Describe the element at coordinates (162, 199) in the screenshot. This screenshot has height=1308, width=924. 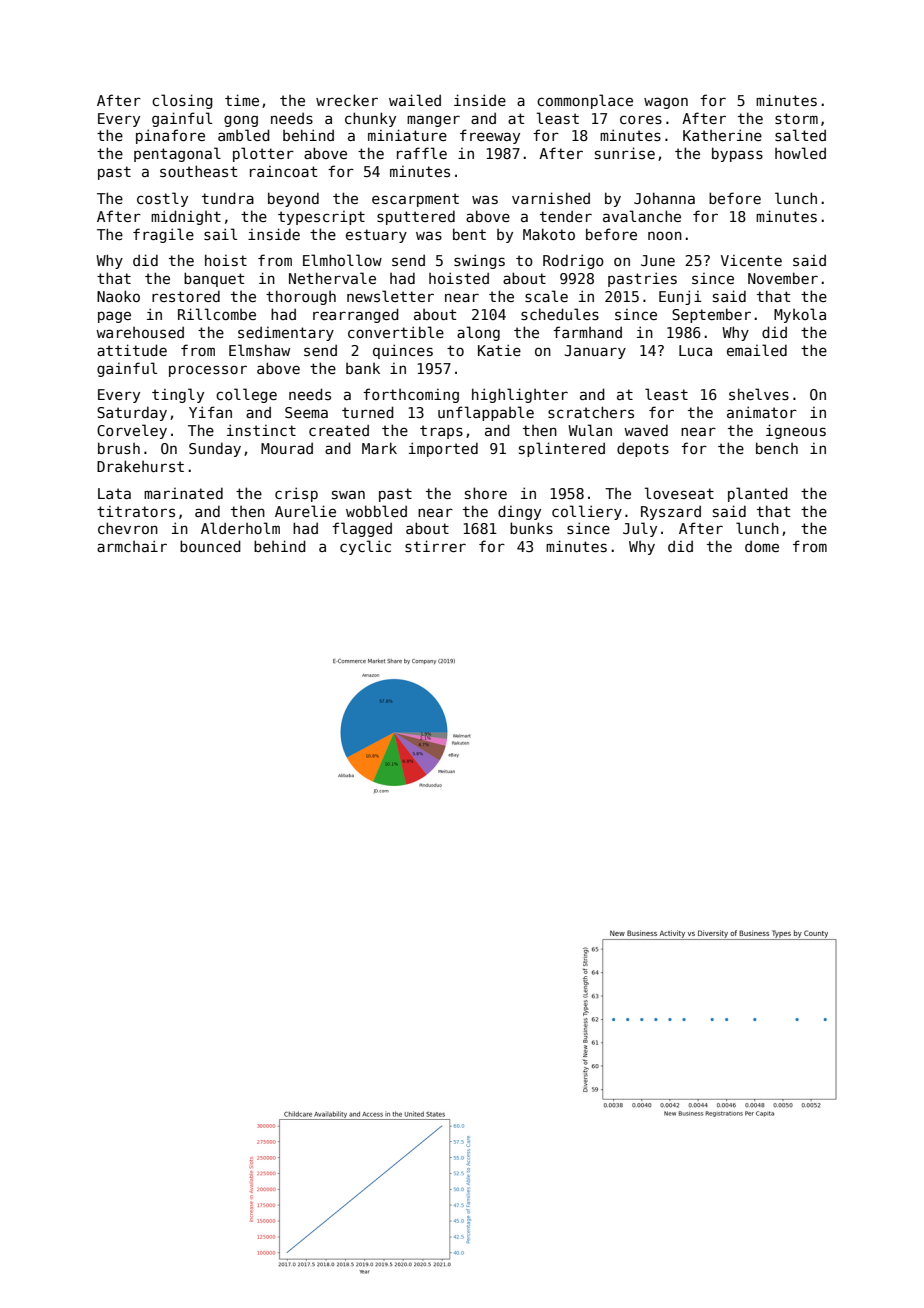
I see `costly` at that location.
